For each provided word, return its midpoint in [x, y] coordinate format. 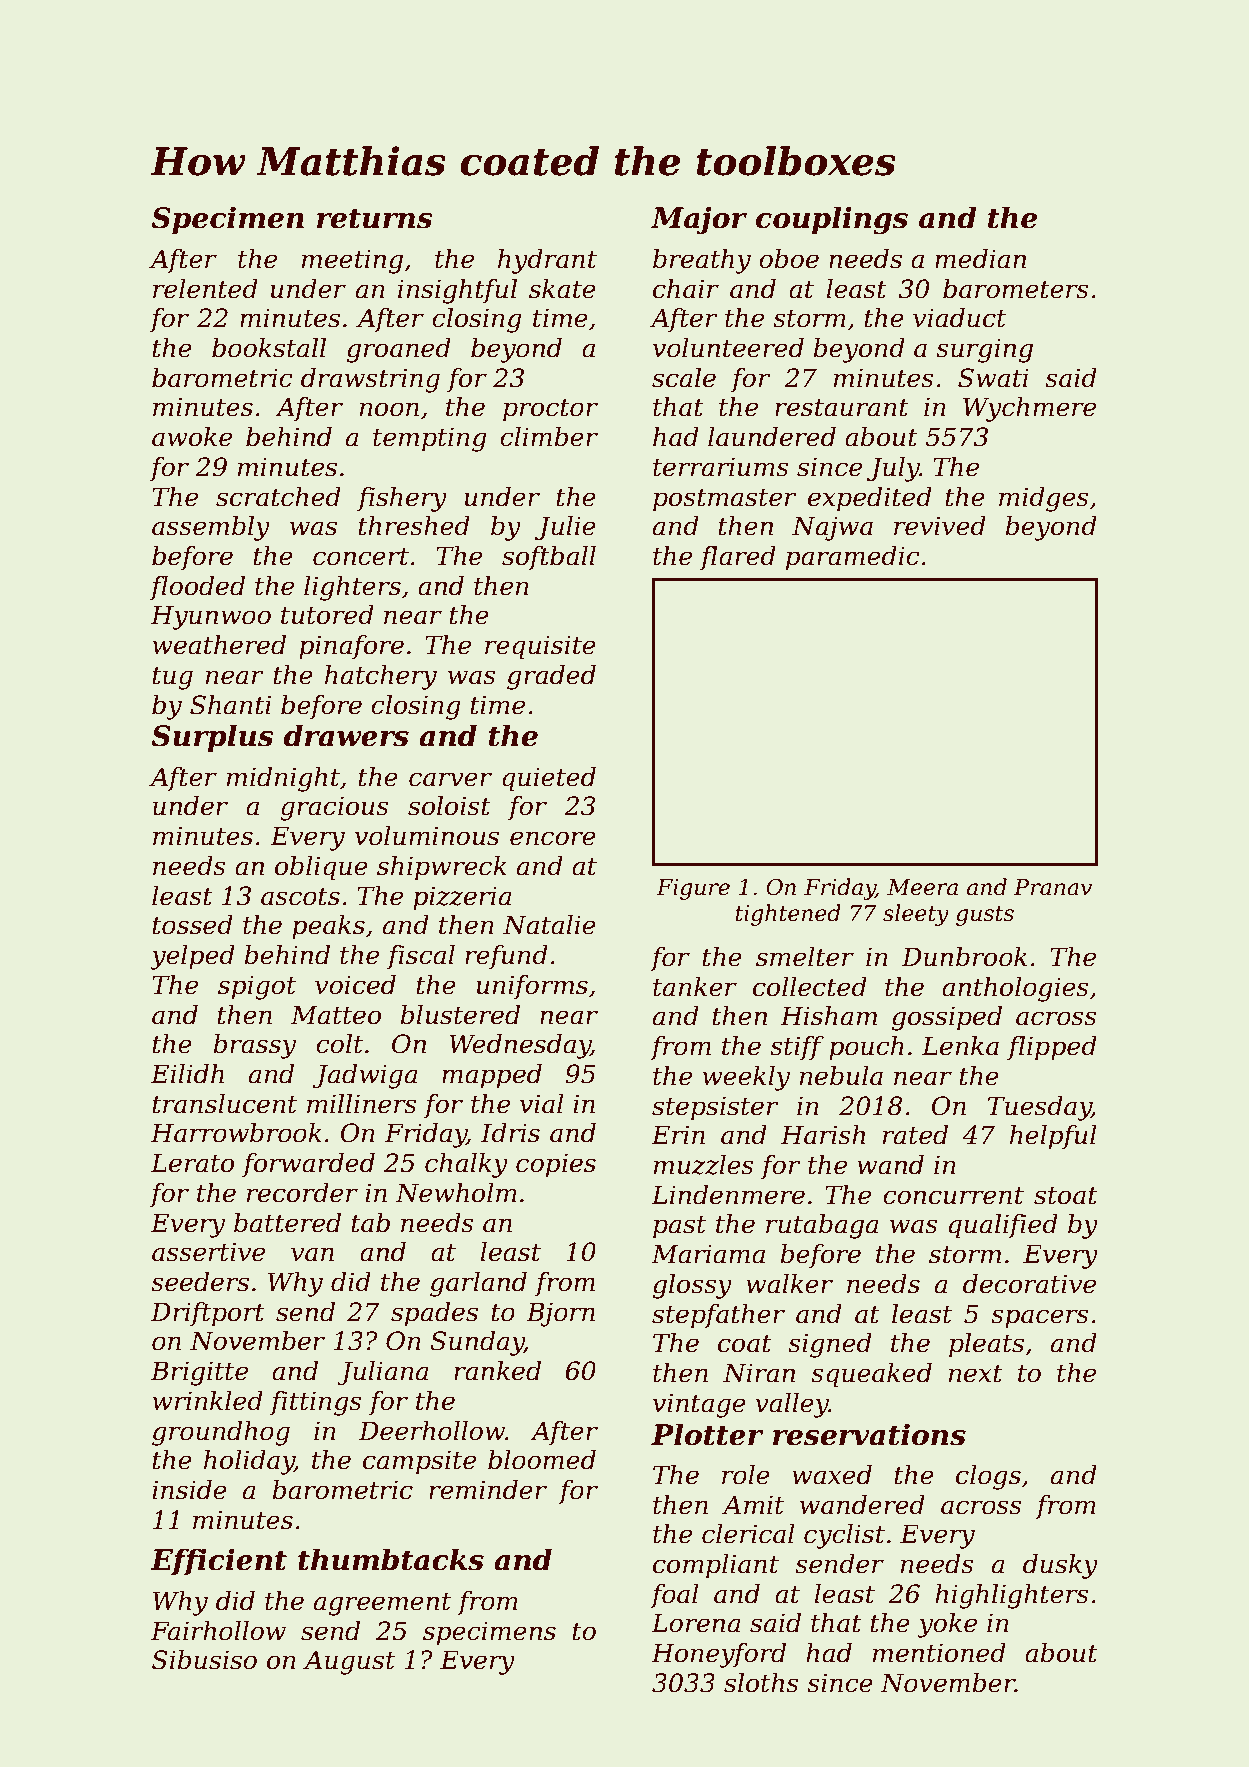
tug [173, 678]
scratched [278, 497]
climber [549, 437]
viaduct [959, 318]
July [893, 469]
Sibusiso [204, 1660]
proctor [550, 410]
